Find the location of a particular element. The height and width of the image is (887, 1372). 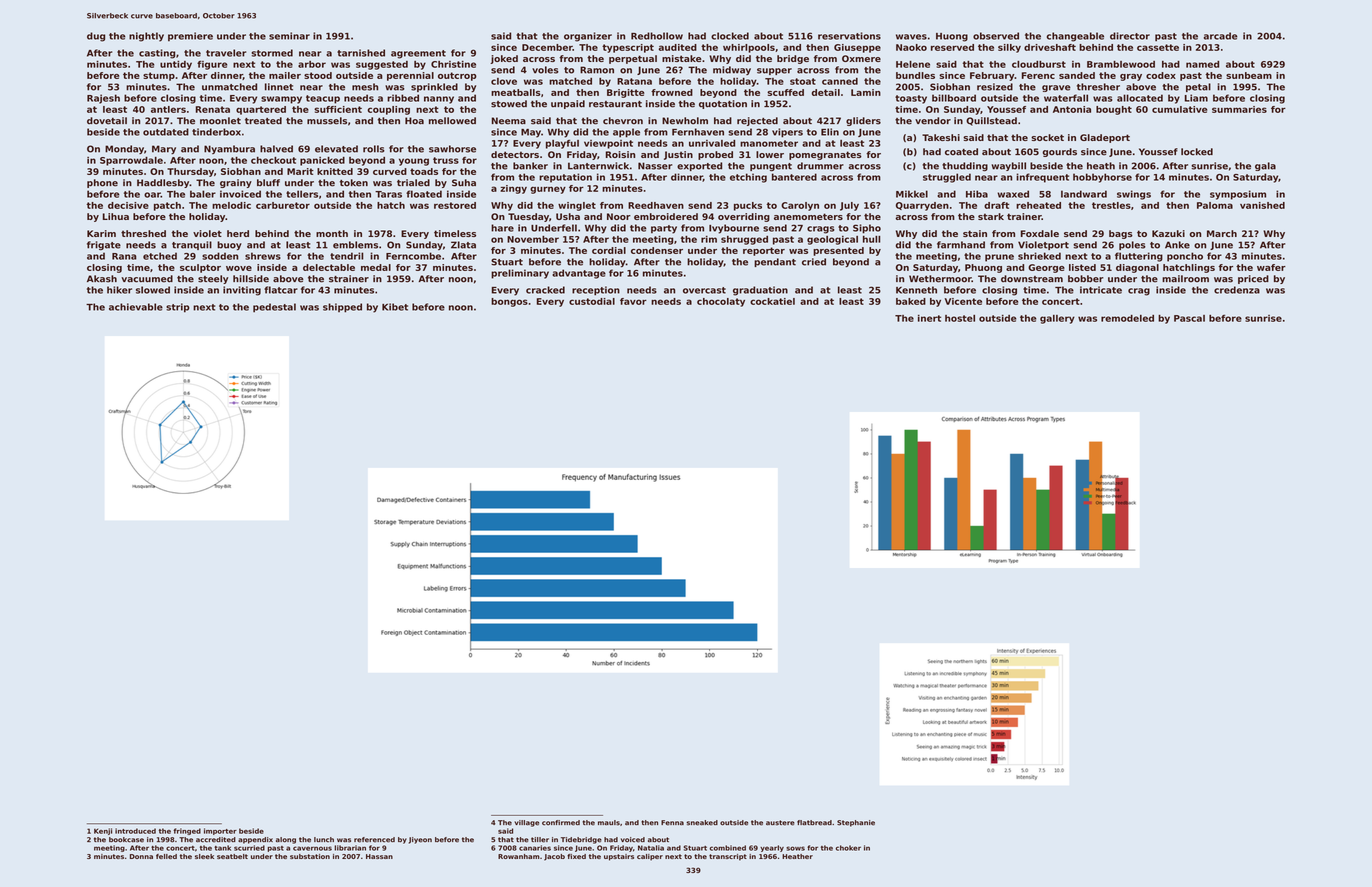

arcade is located at coordinates (1221, 36).
